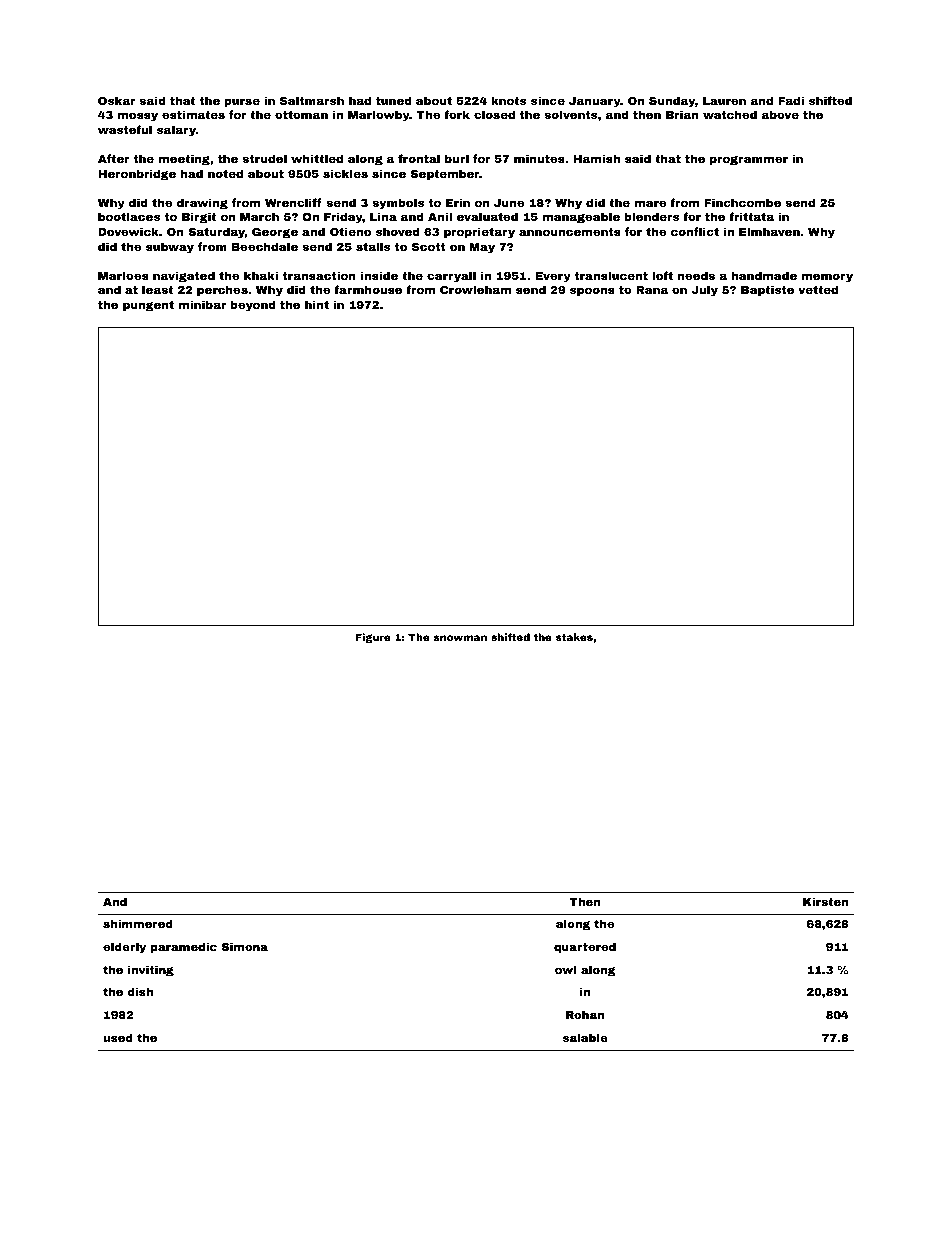  Describe the element at coordinates (253, 306) in the screenshot. I see `beyond` at that location.
